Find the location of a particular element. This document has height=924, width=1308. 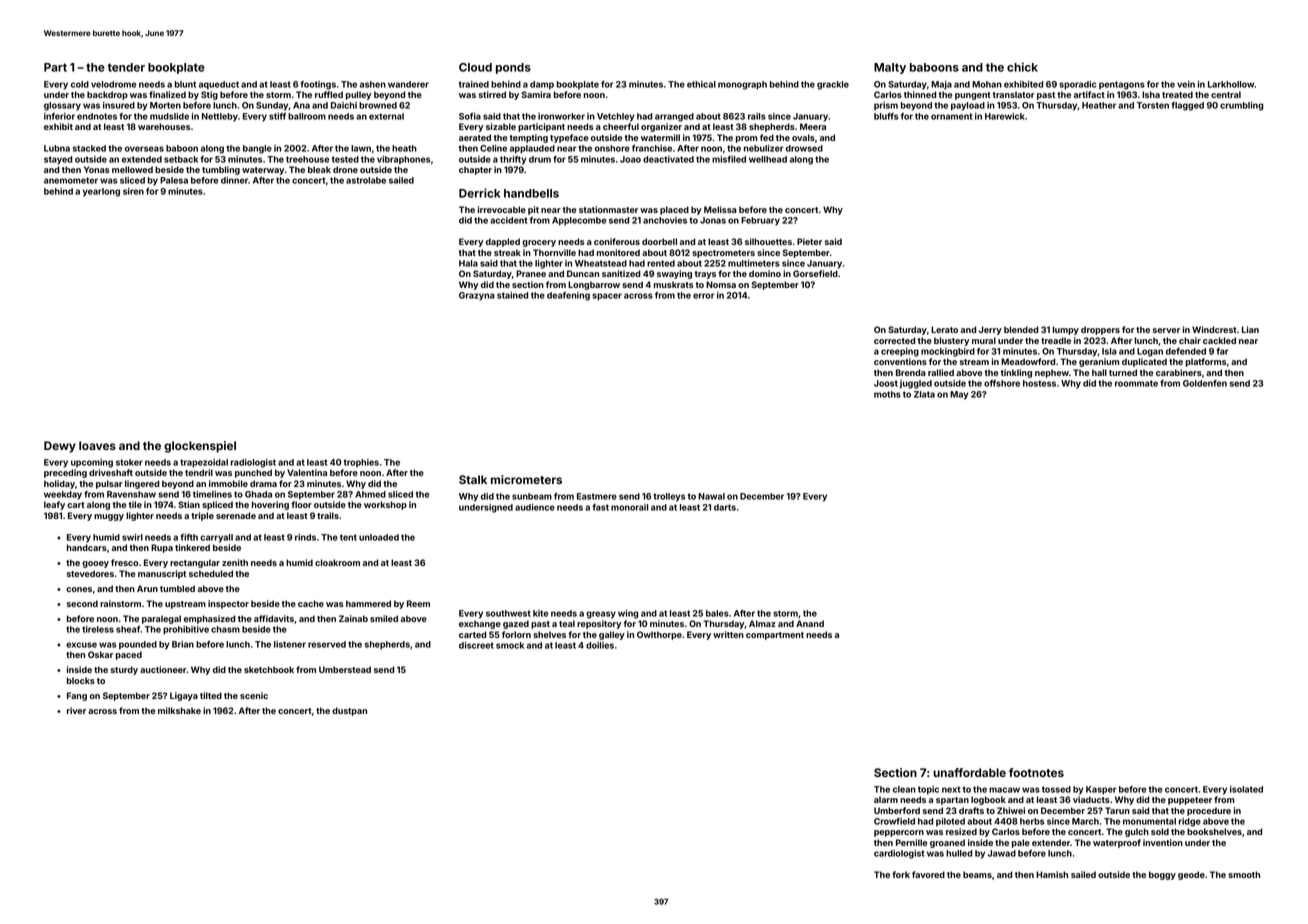

spectrometers is located at coordinates (723, 254).
